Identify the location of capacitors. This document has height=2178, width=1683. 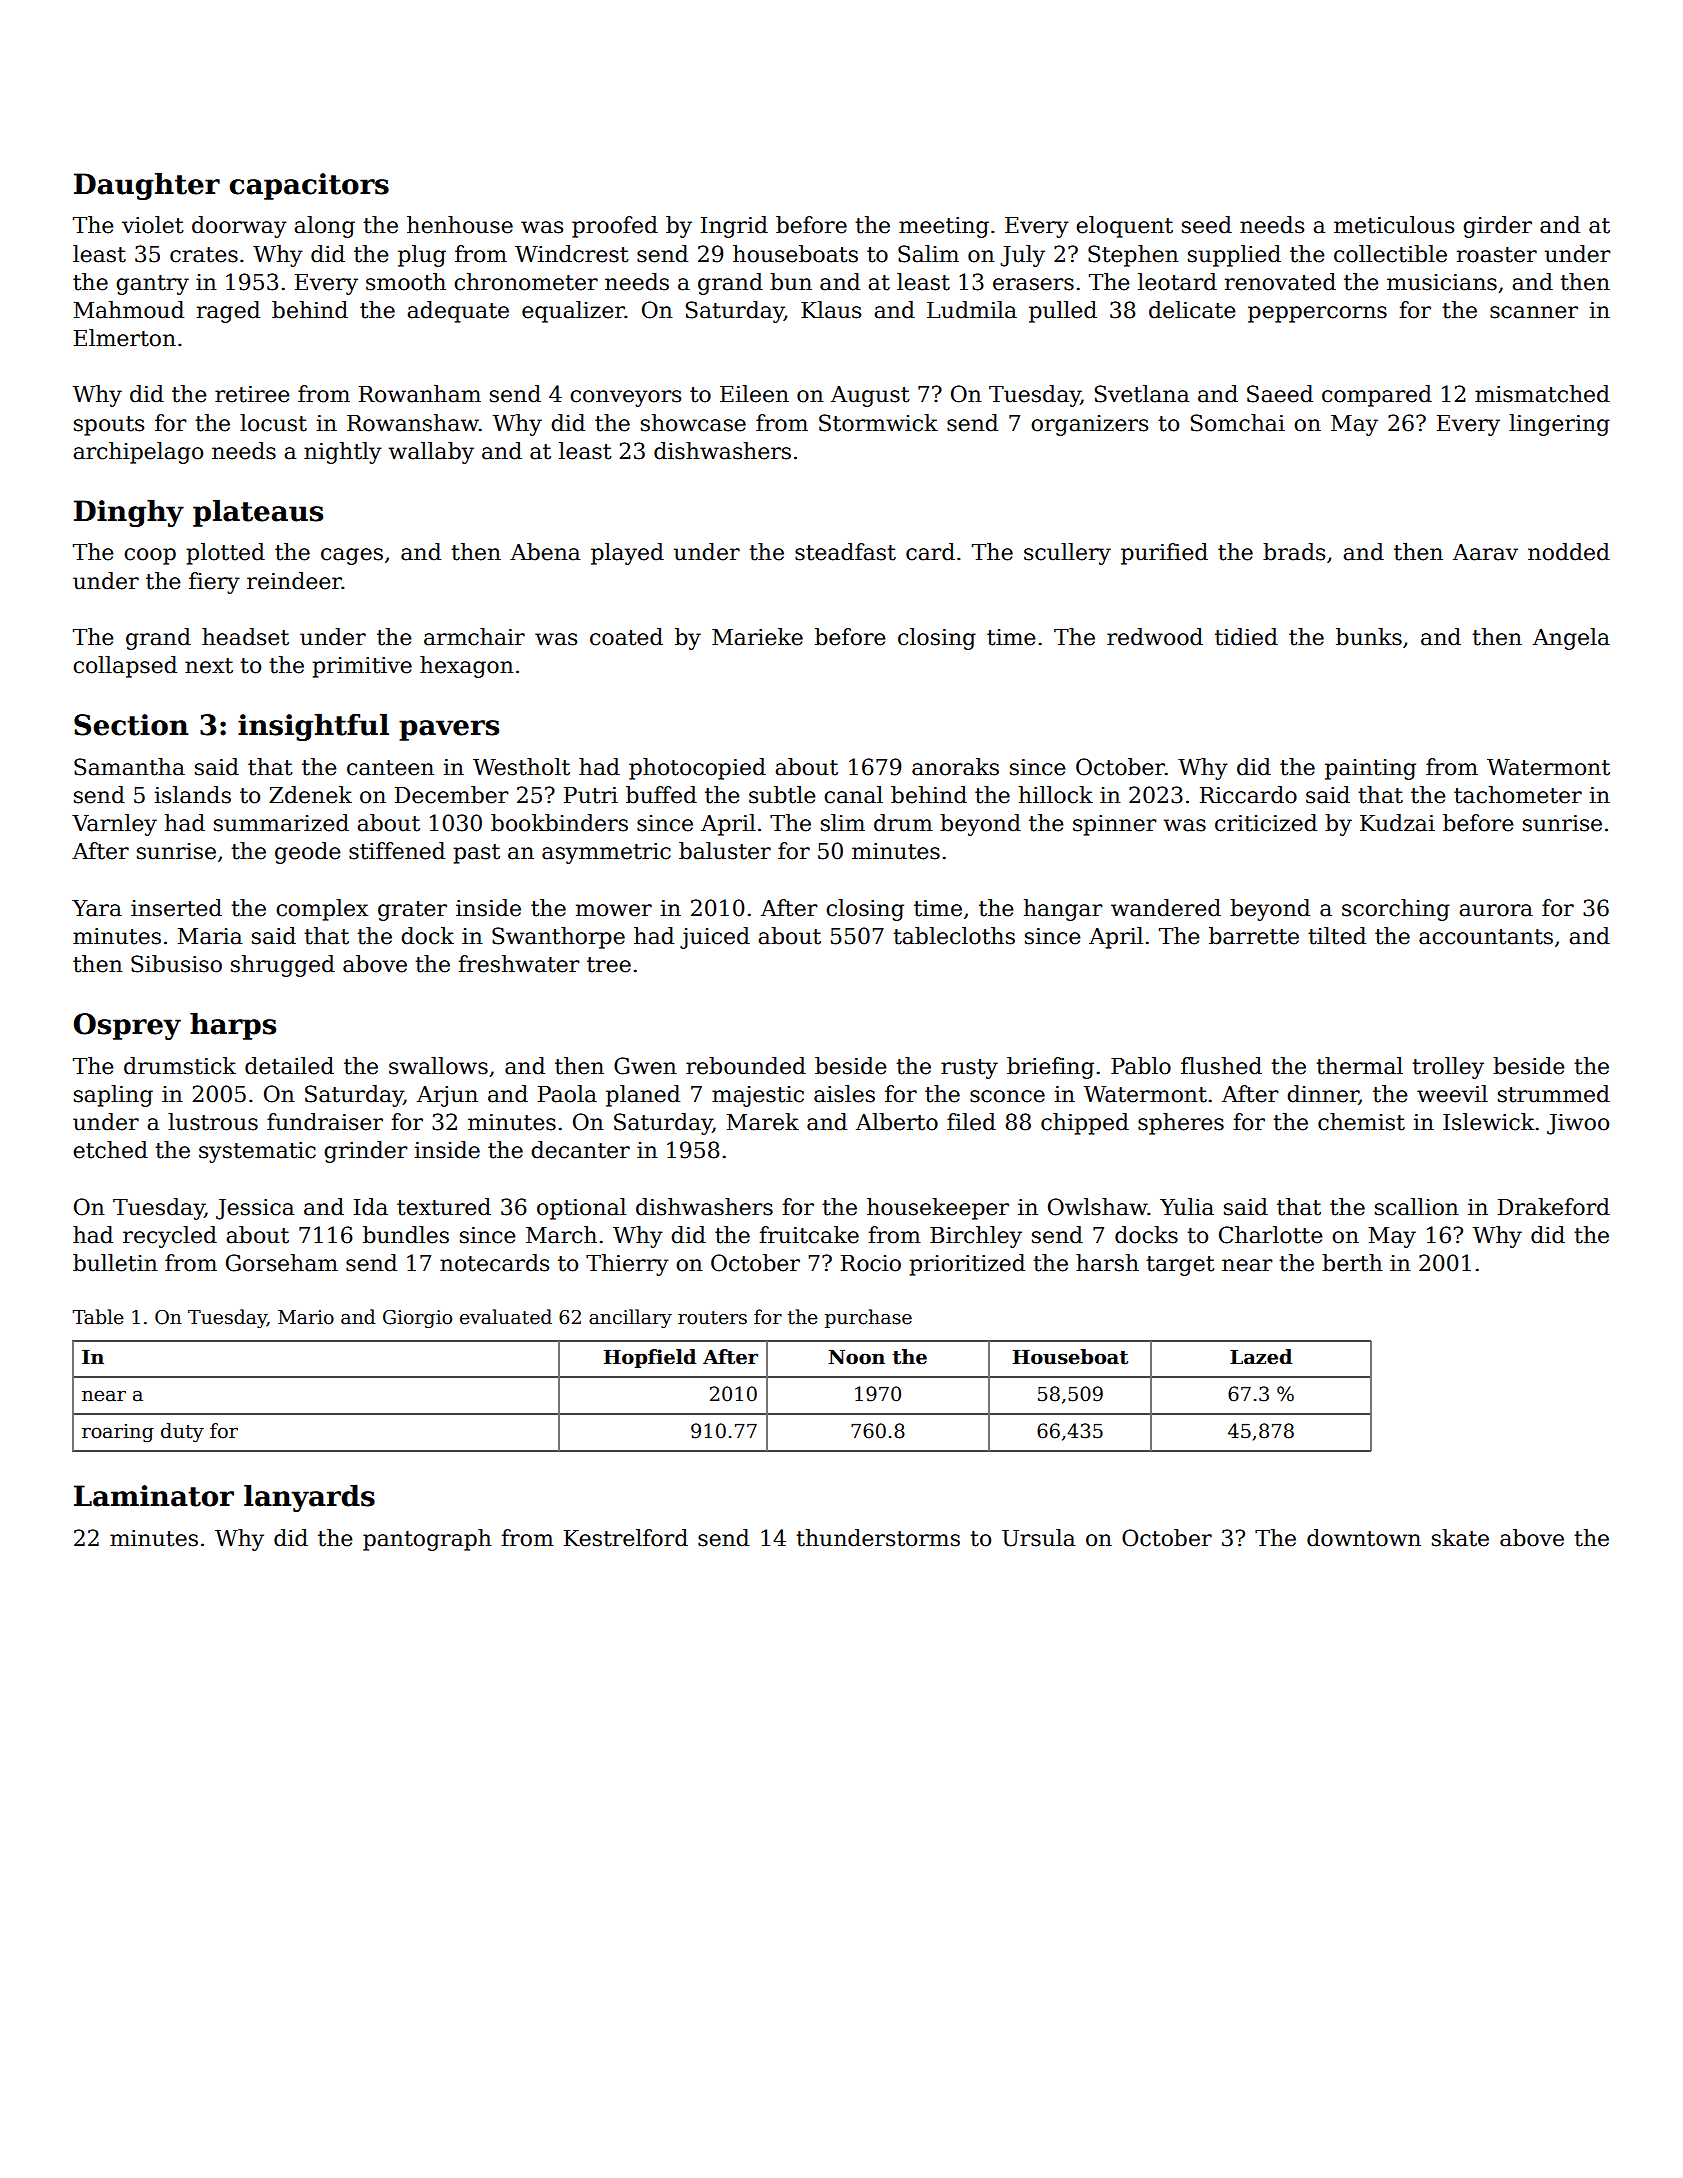
(309, 186).
